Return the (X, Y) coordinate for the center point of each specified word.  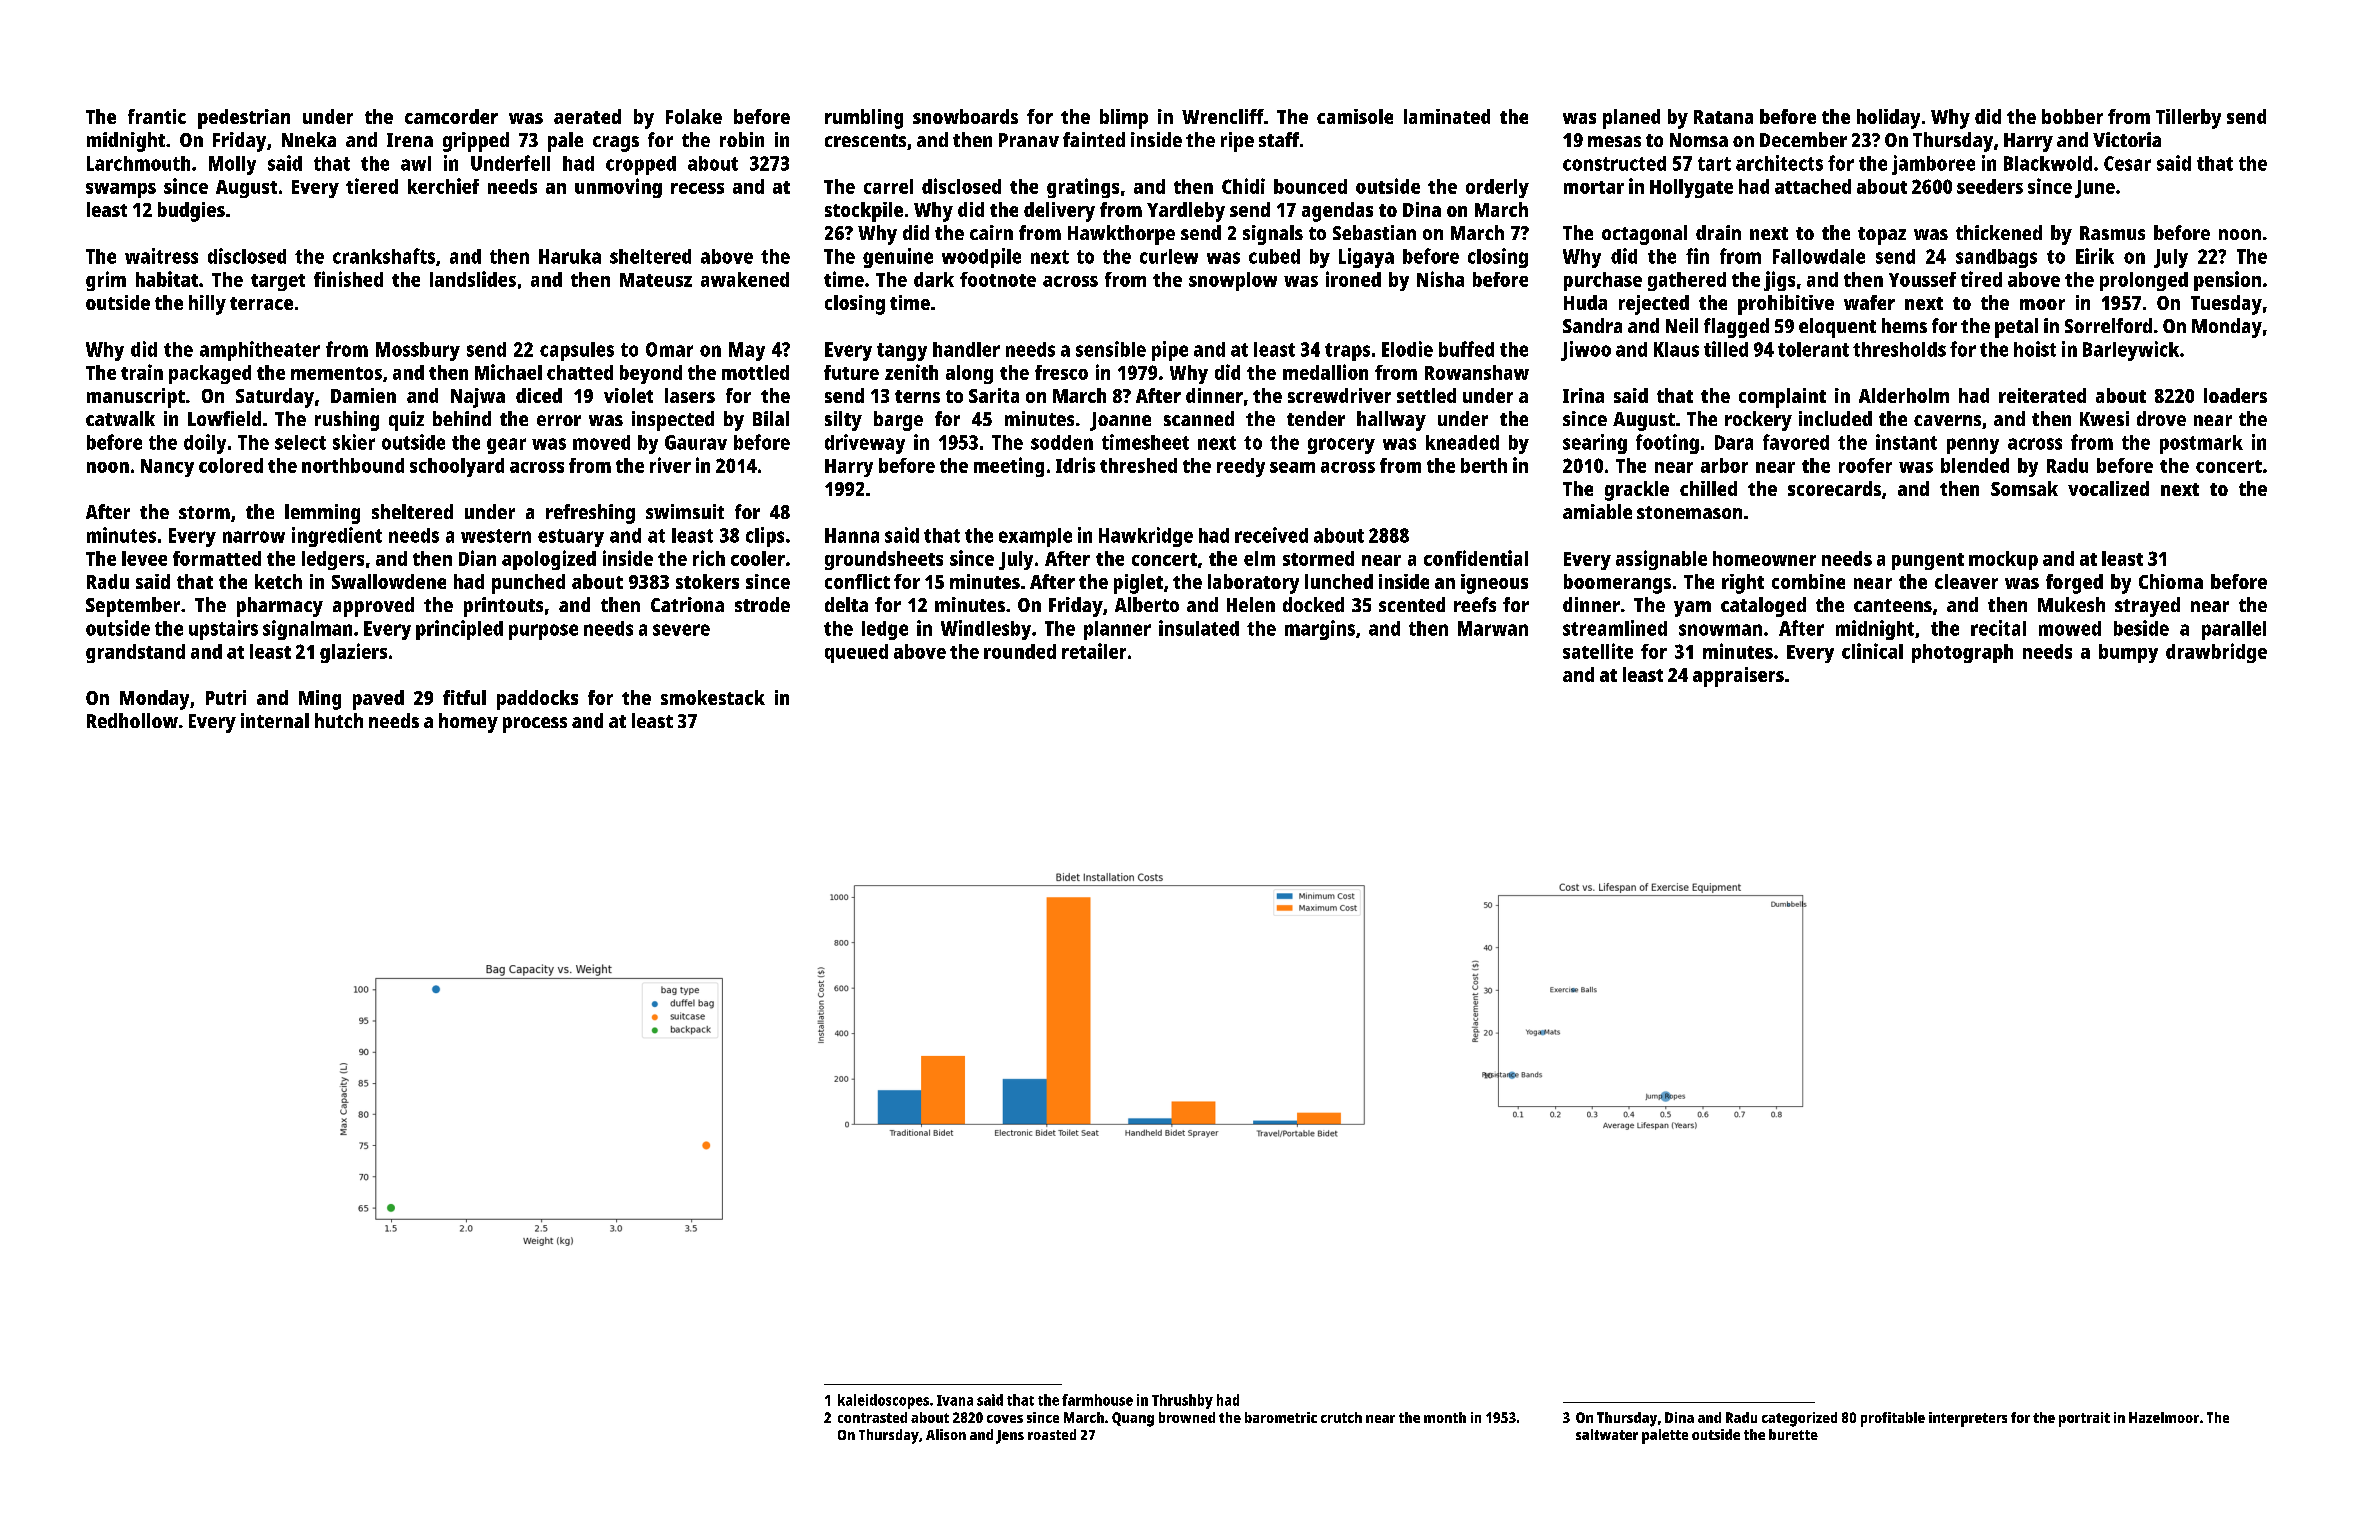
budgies (191, 212)
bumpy (2128, 653)
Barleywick (2131, 351)
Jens (1010, 1437)
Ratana (1723, 117)
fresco (1061, 372)
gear (506, 446)
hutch (339, 720)
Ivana (955, 1400)
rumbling (864, 119)
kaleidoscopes (883, 1401)
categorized (1799, 1419)
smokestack (713, 697)
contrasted (872, 1417)
